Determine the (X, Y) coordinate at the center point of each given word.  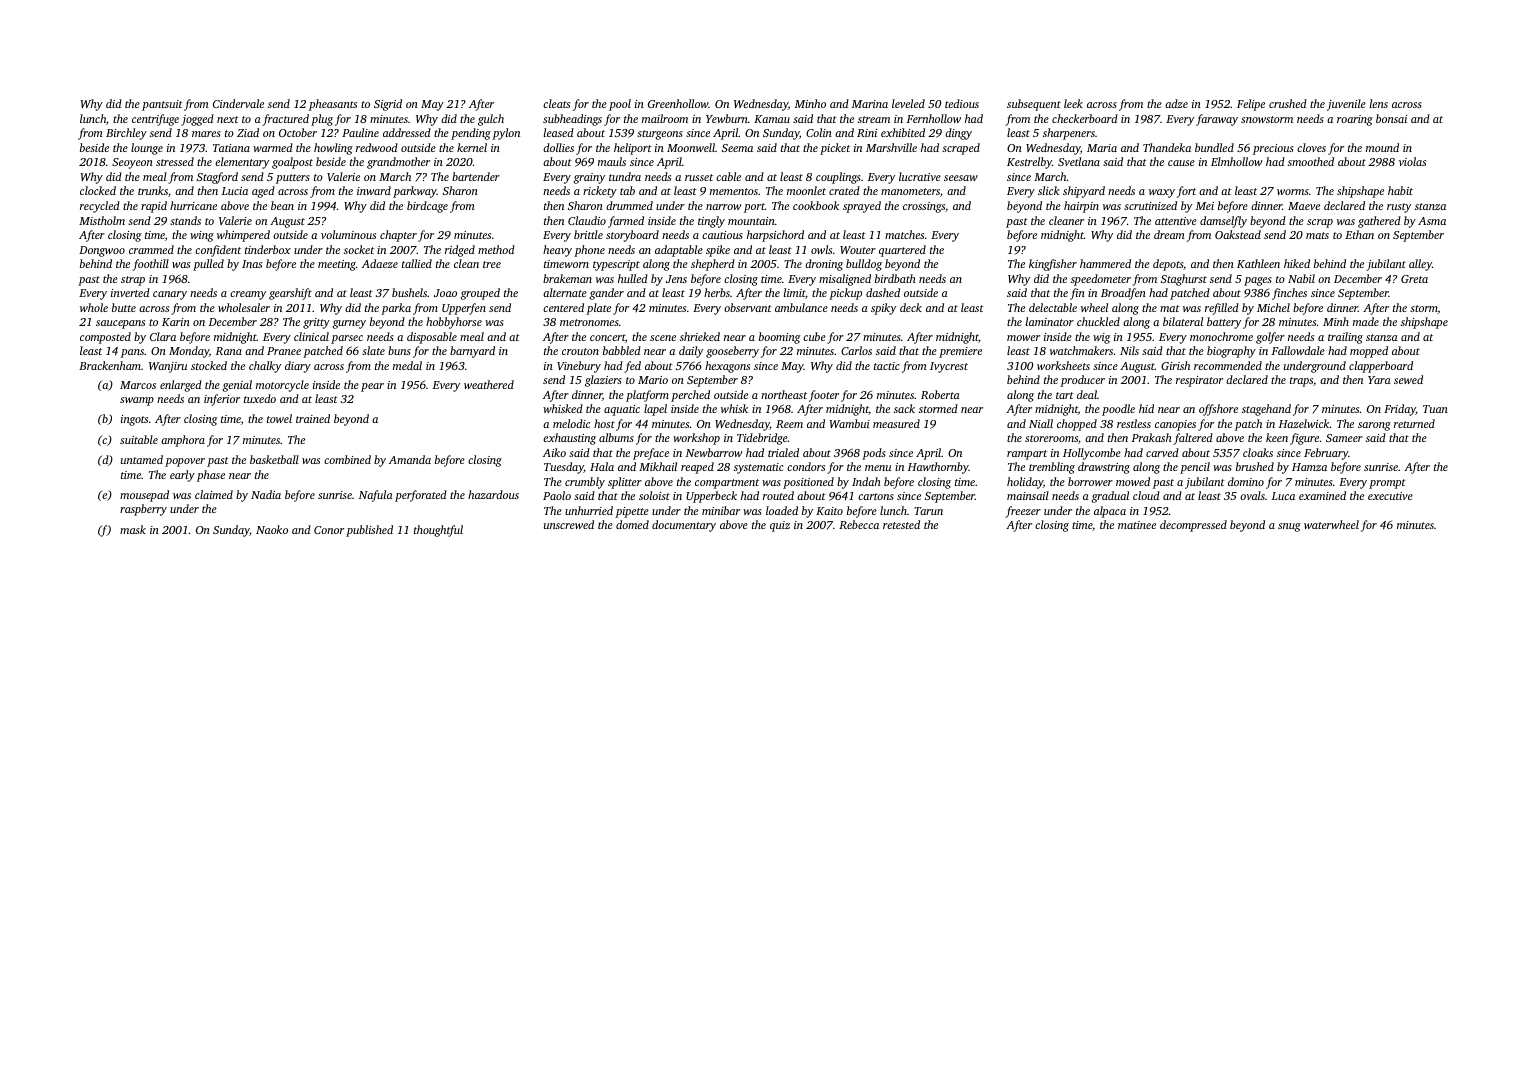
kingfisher (1053, 265)
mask (133, 529)
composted (105, 338)
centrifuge (155, 120)
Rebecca (859, 524)
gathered (1379, 222)
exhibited (903, 132)
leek (1073, 103)
